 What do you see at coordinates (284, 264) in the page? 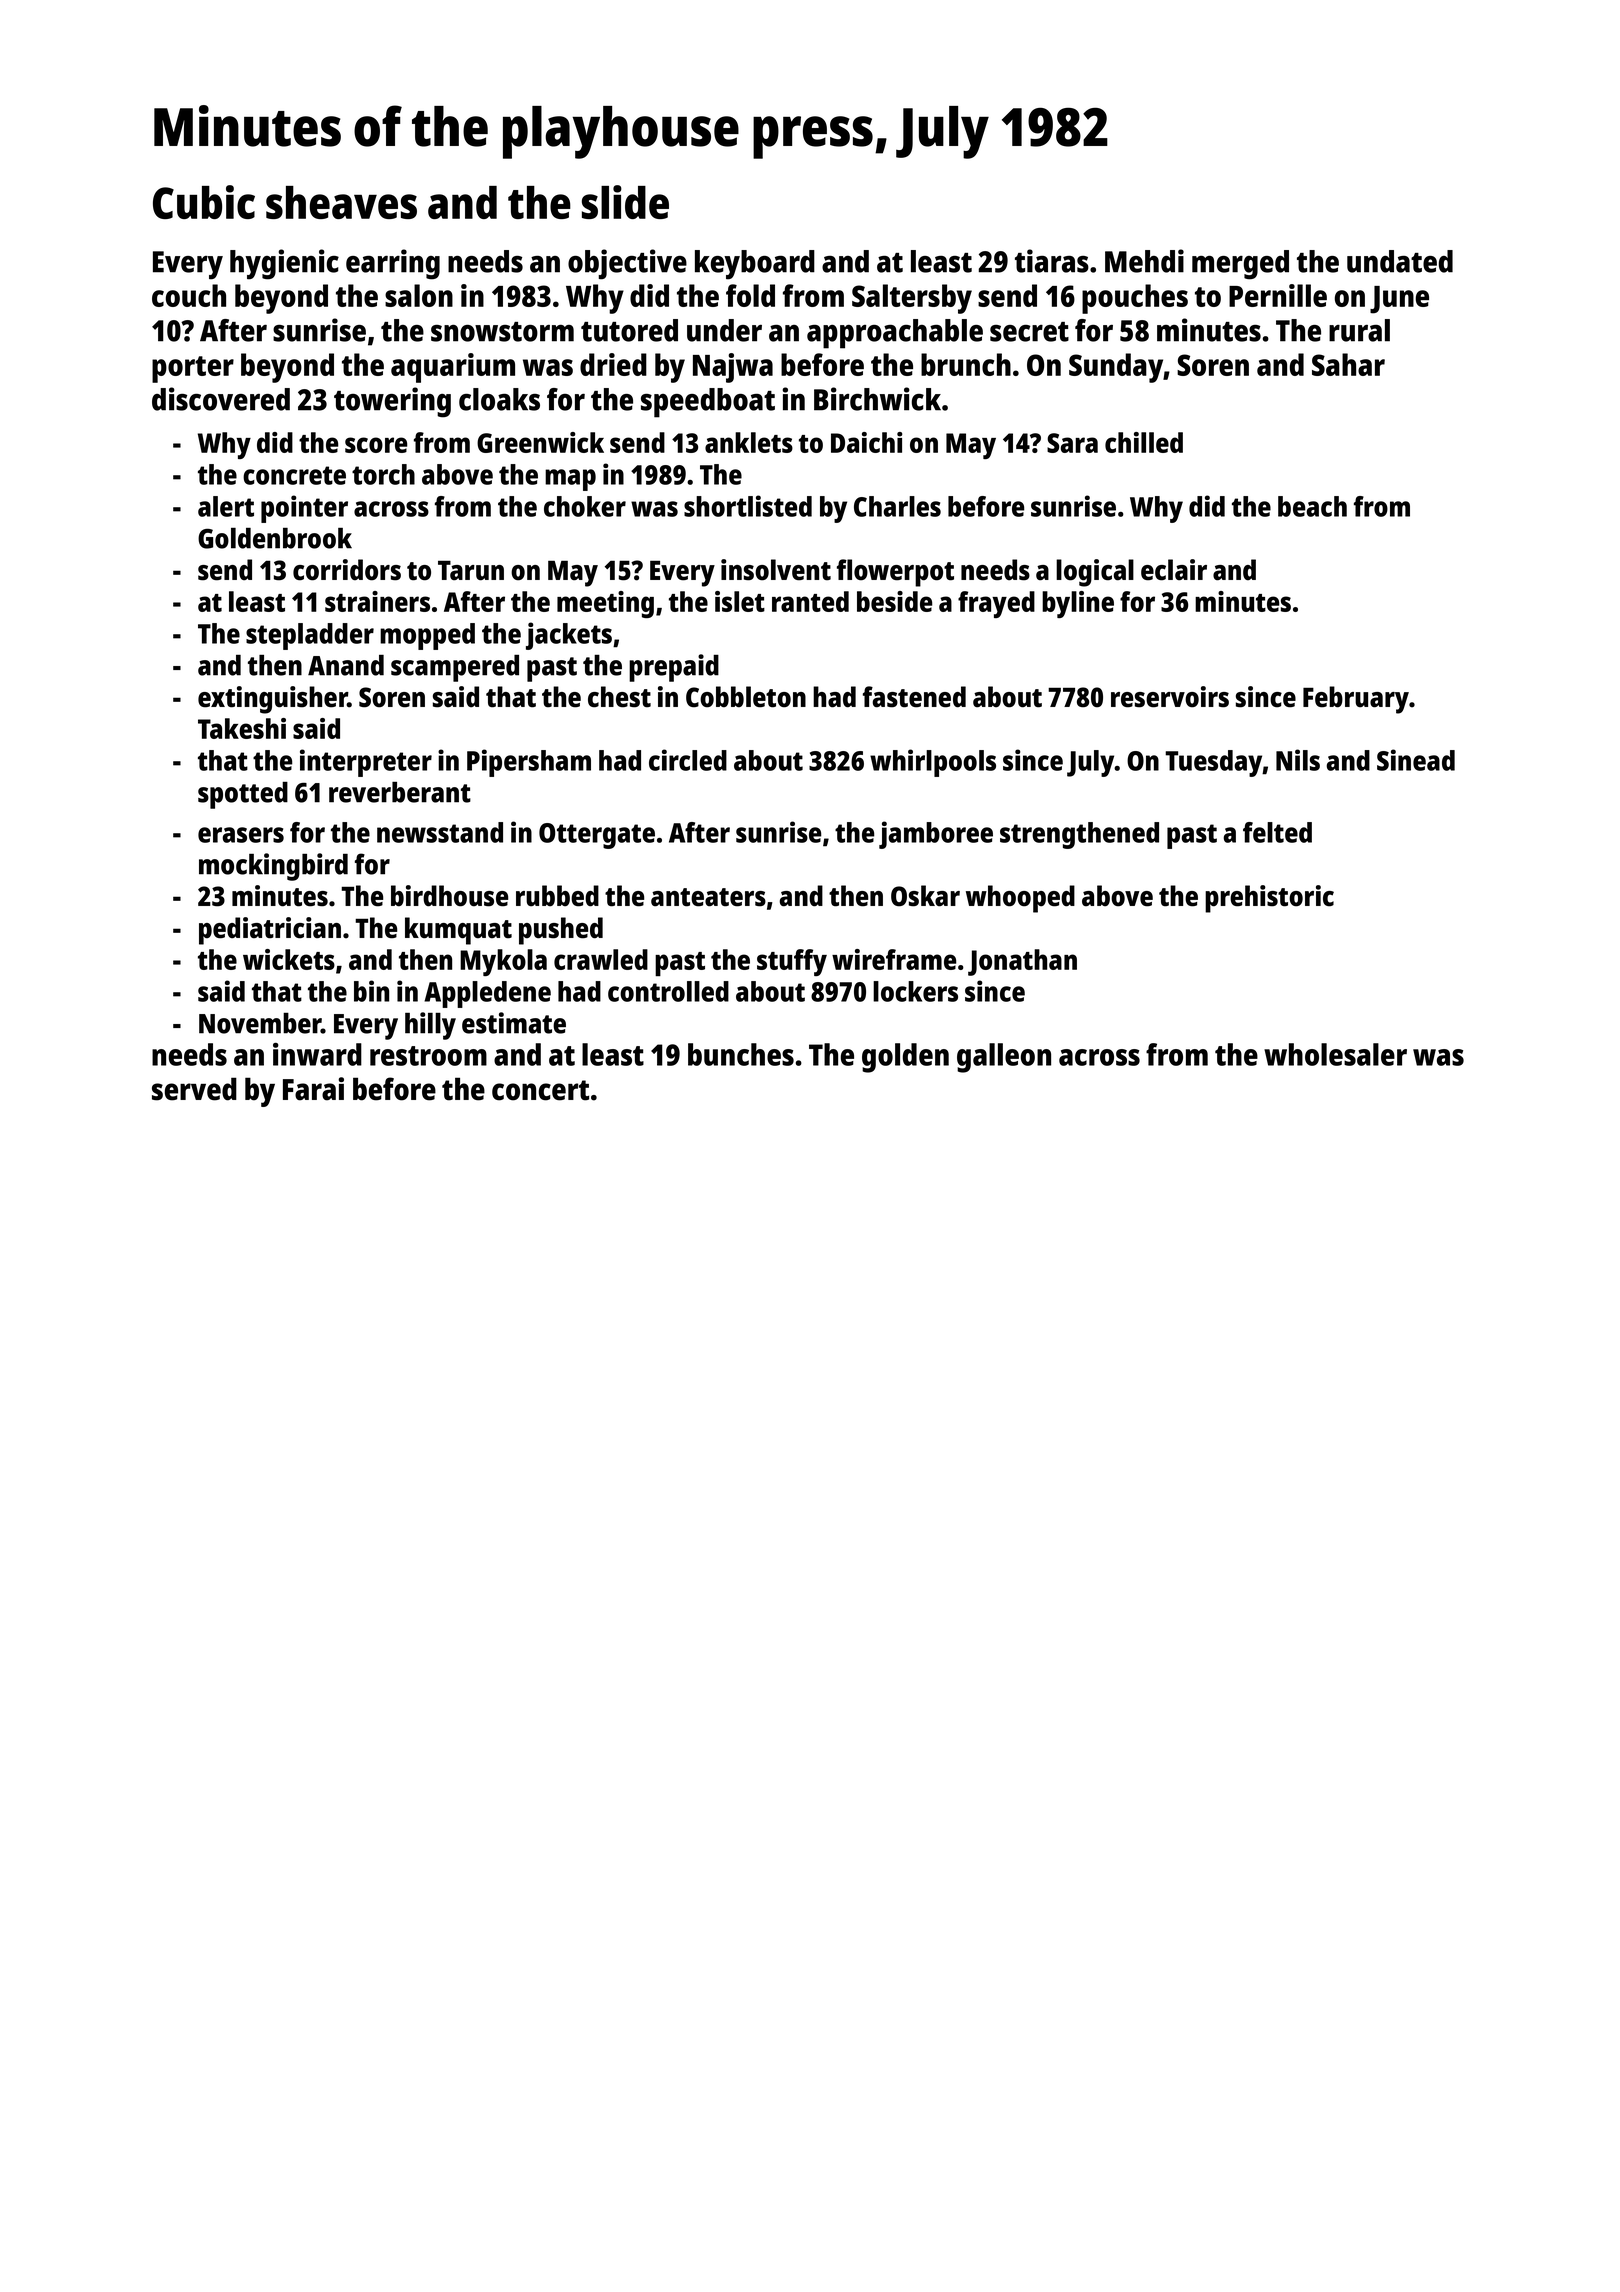
I see `hygienic` at bounding box center [284, 264].
